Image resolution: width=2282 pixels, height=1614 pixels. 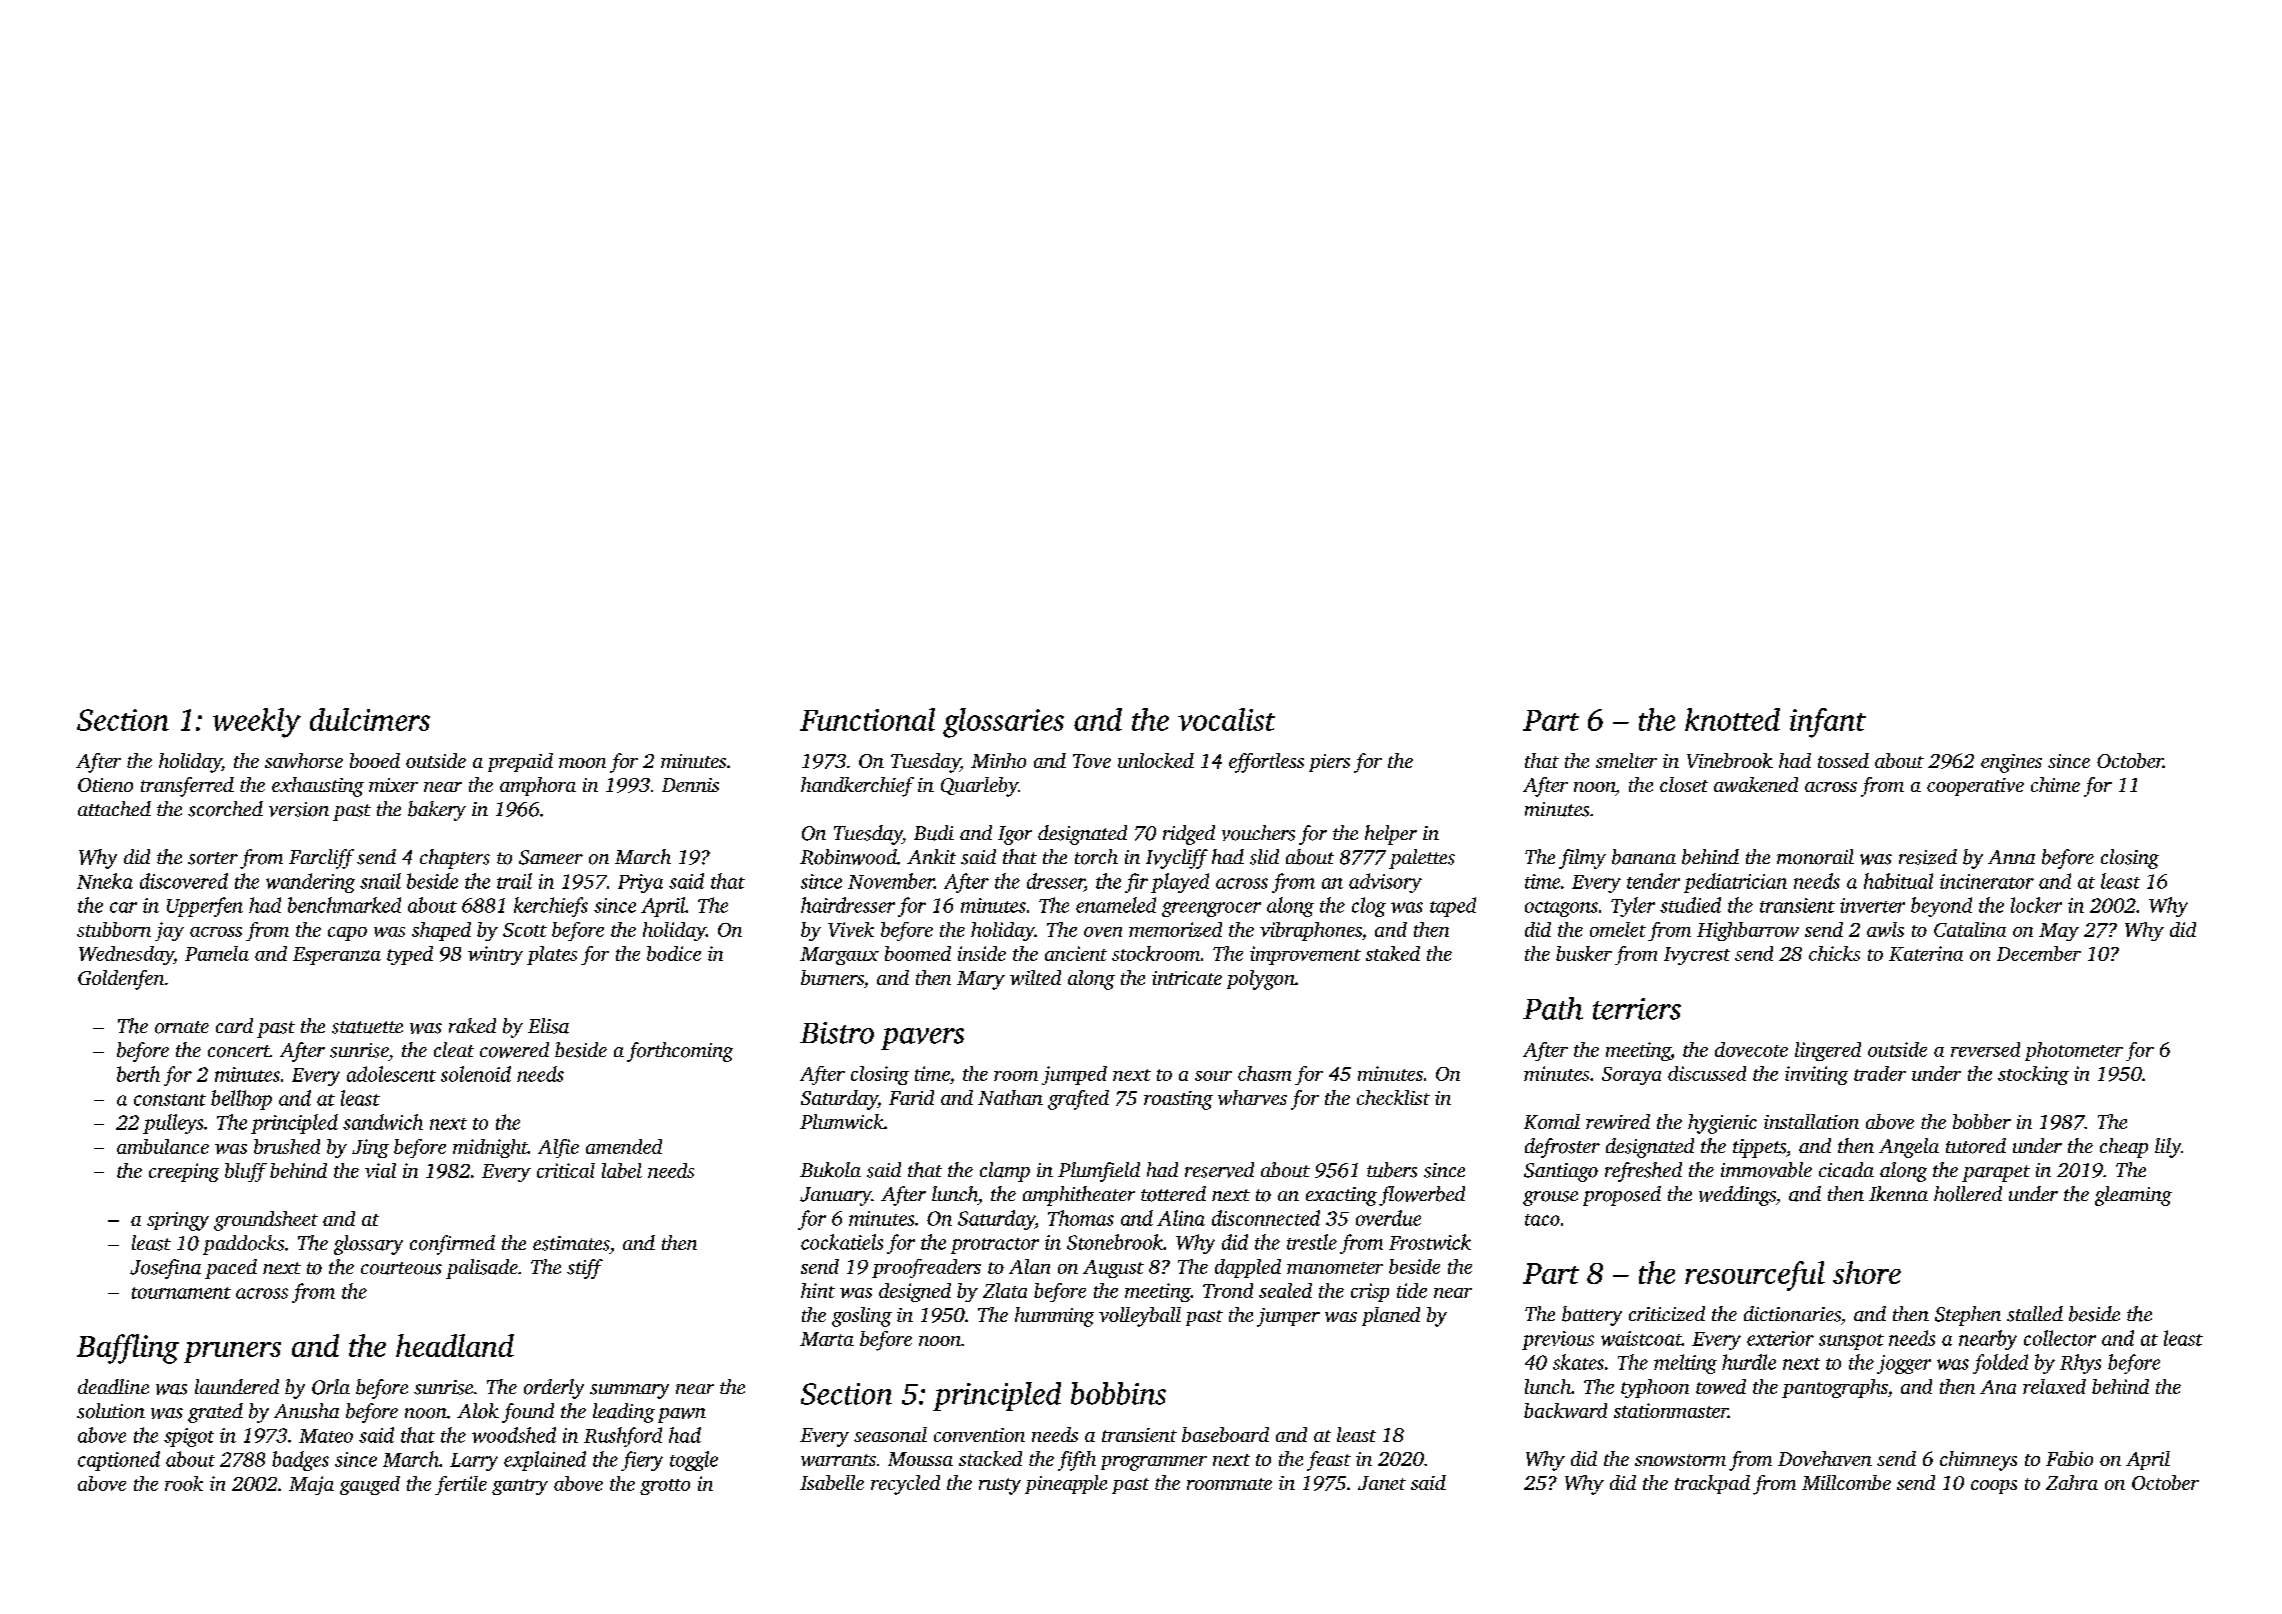 I want to click on constant, so click(x=170, y=1100).
